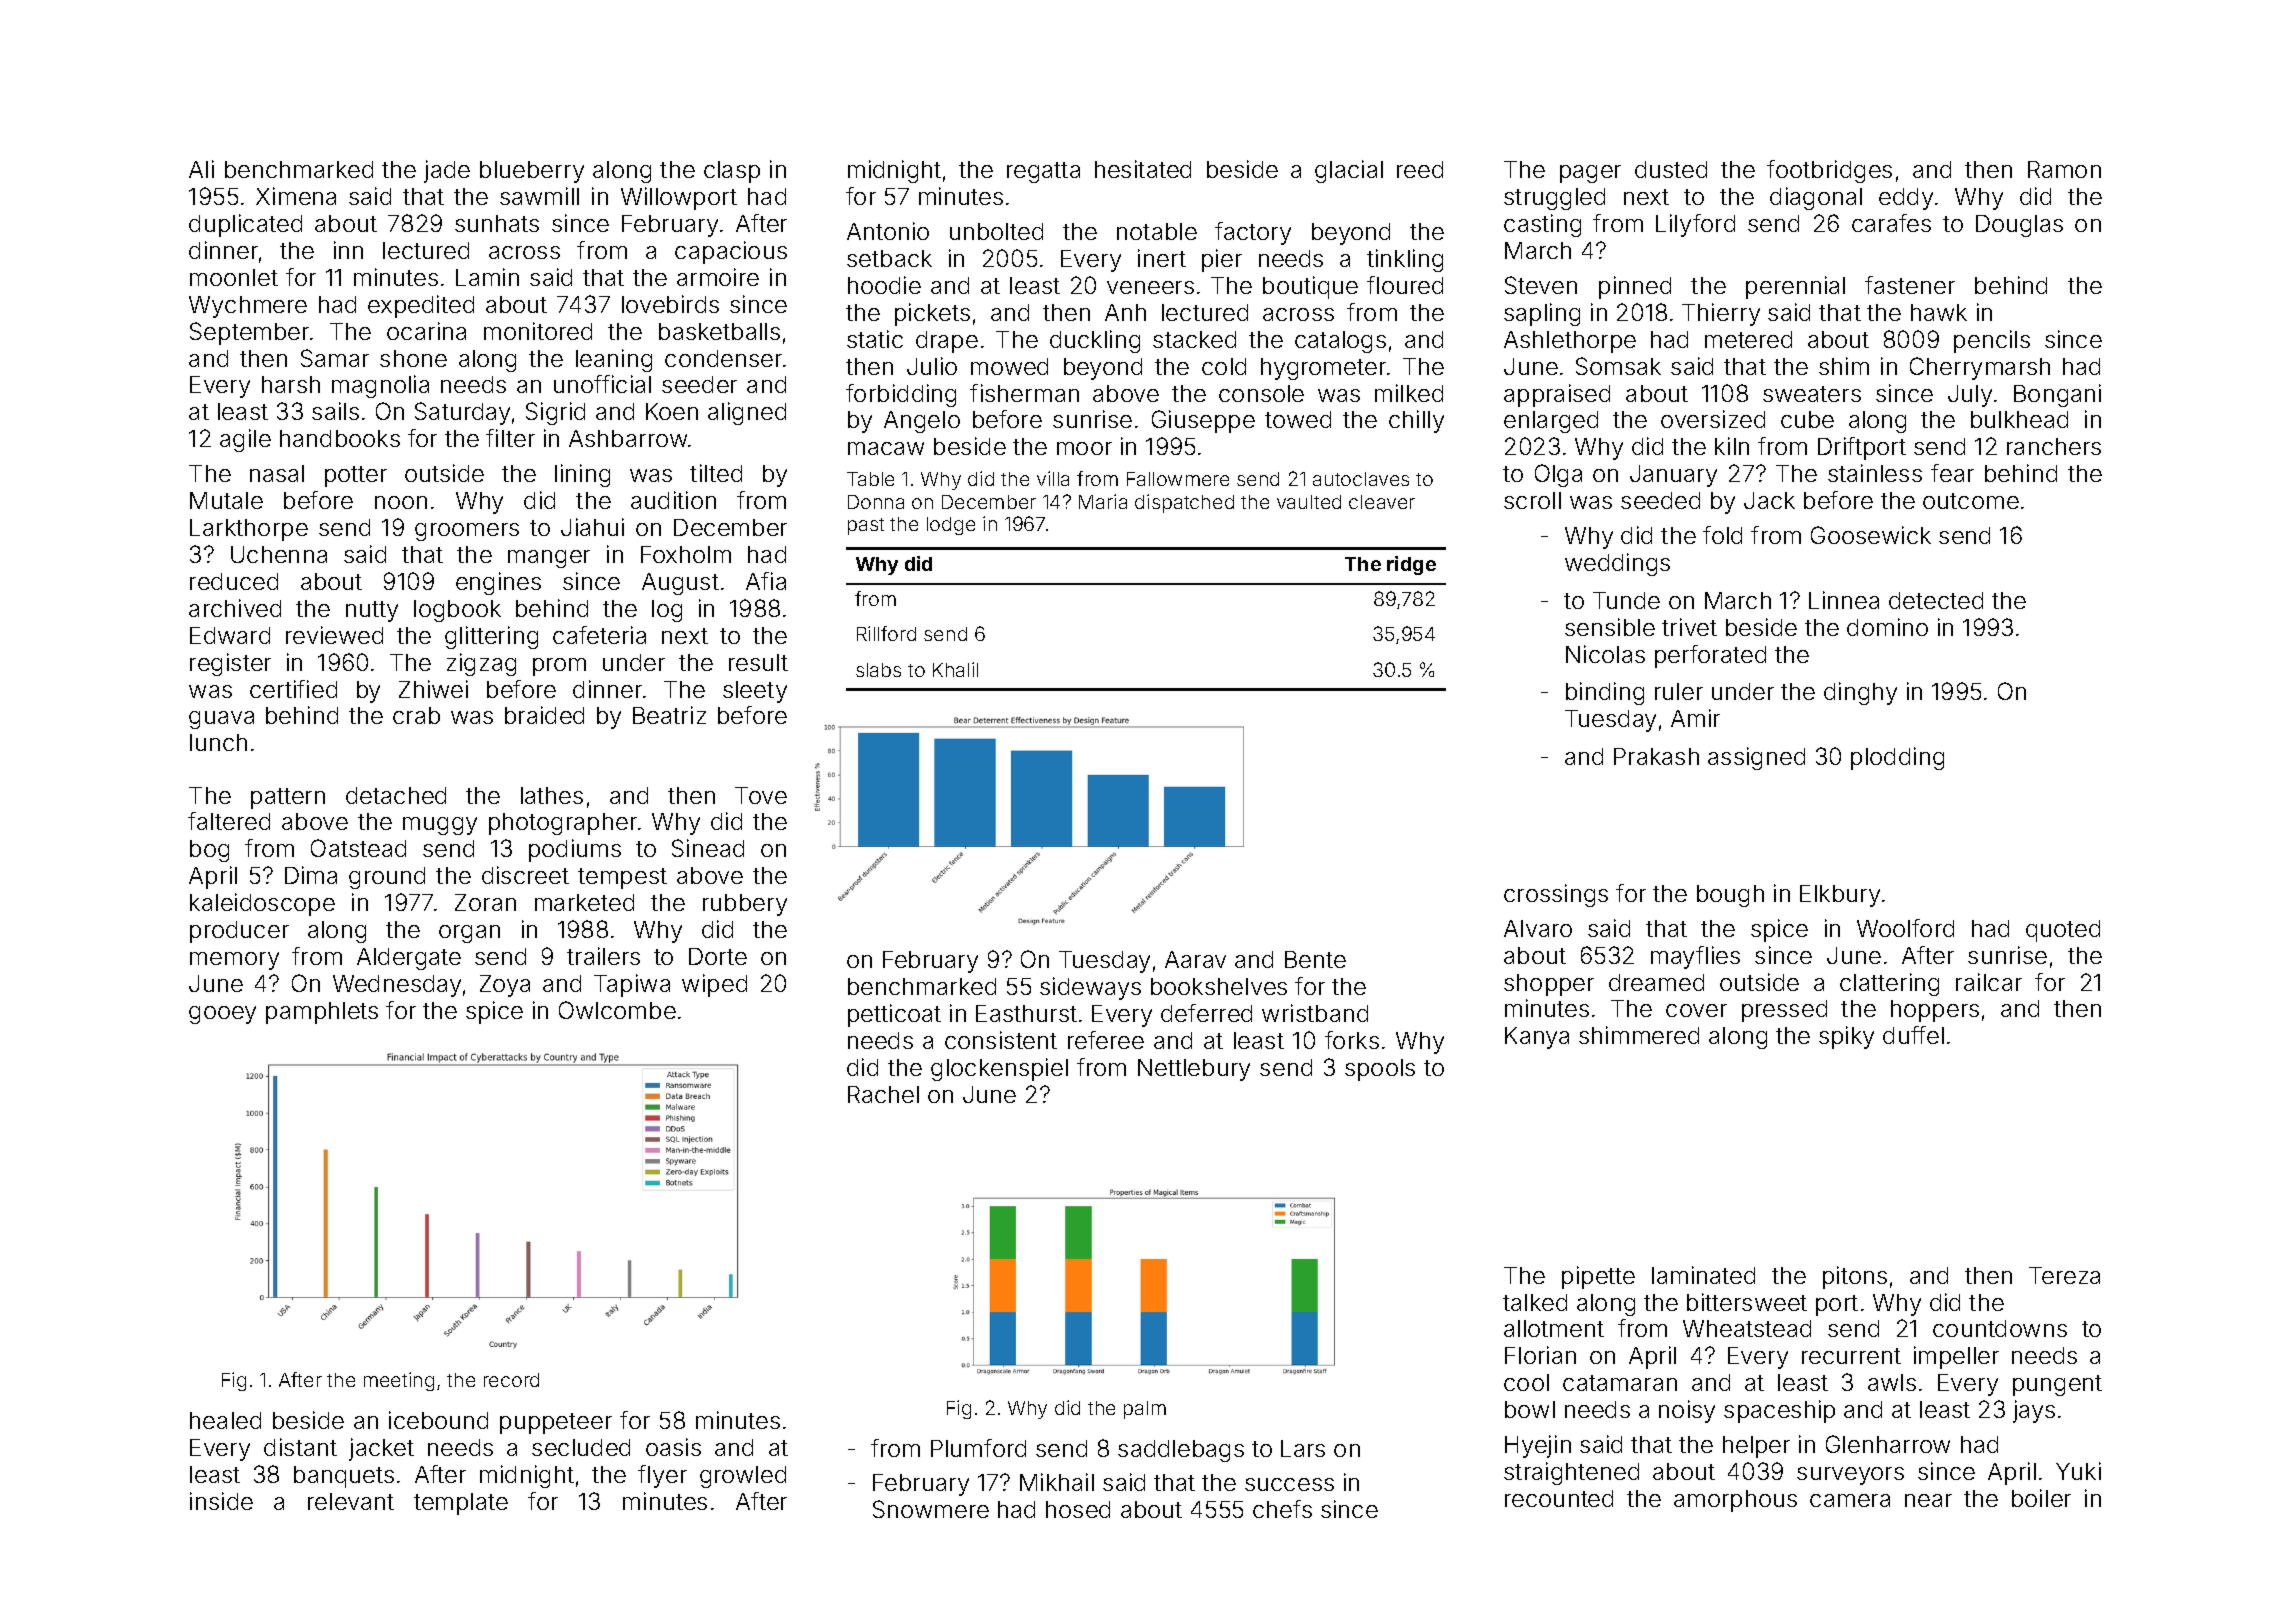 Image resolution: width=2292 pixels, height=1620 pixels. What do you see at coordinates (461, 1504) in the screenshot?
I see `template` at bounding box center [461, 1504].
